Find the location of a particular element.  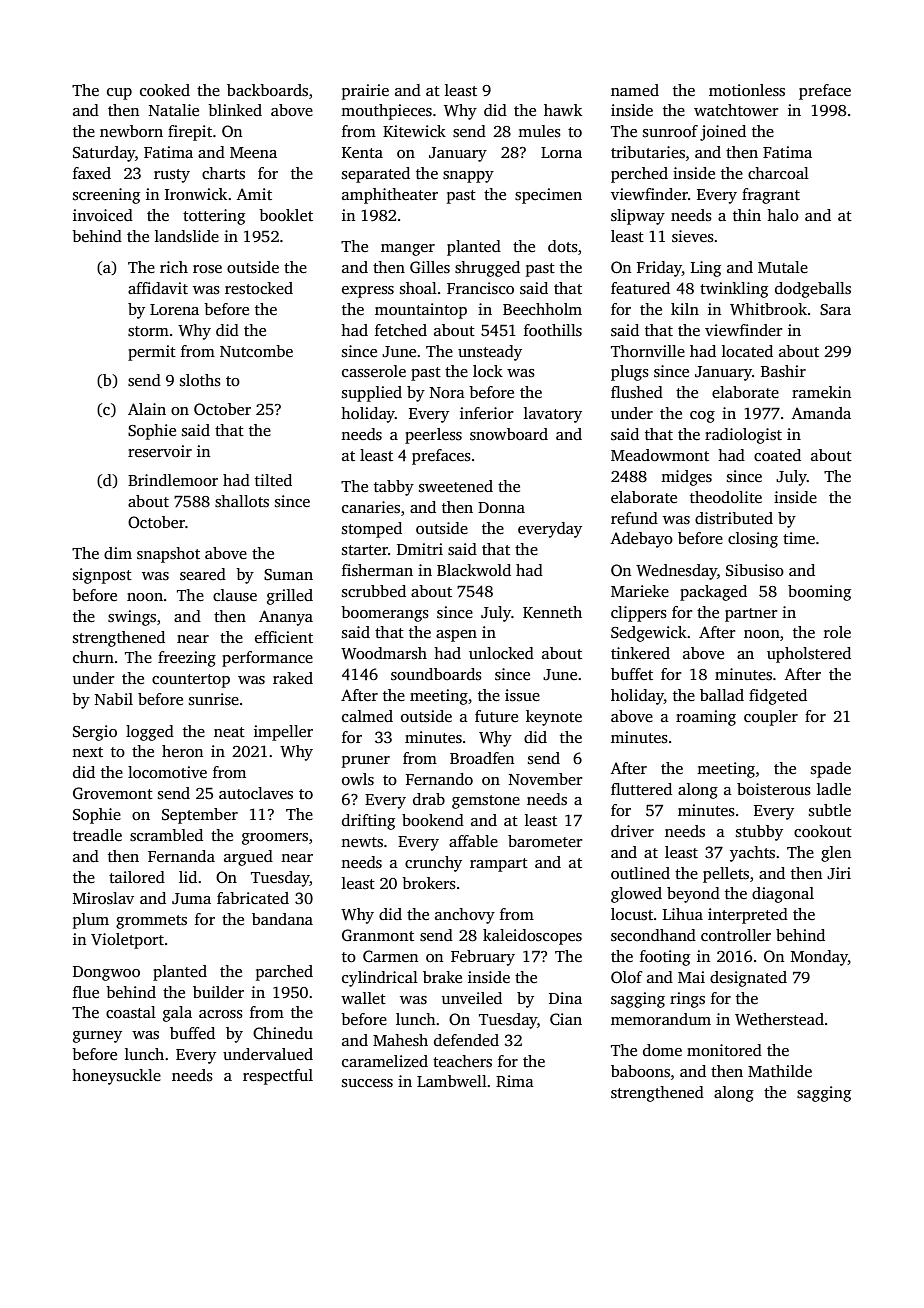

cooked is located at coordinates (165, 90).
